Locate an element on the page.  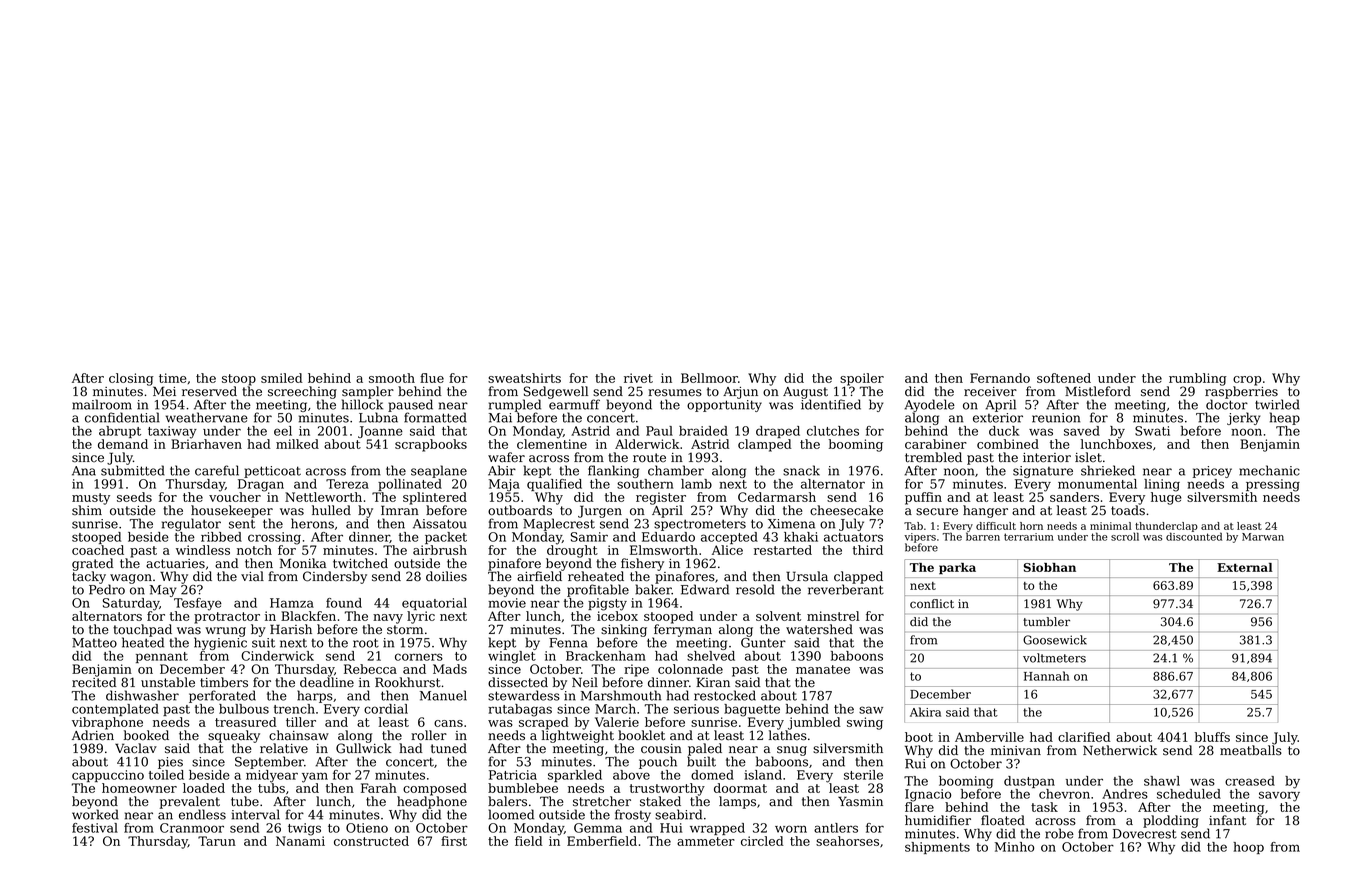
Mistleford is located at coordinates (1098, 391).
